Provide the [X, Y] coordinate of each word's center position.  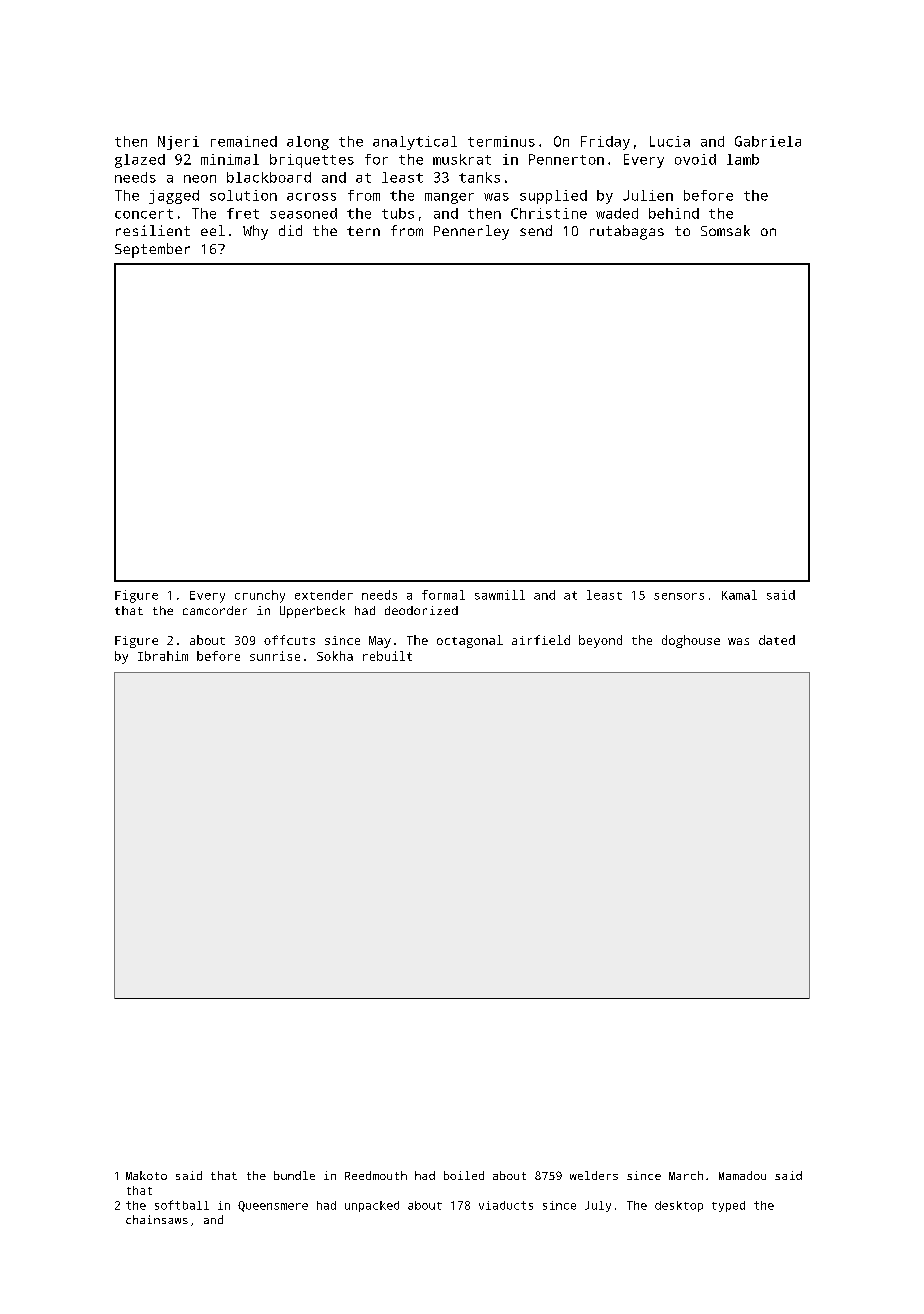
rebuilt [387, 656]
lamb [743, 159]
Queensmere [273, 1206]
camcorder [215, 610]
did [290, 230]
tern [363, 231]
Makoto [146, 1175]
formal [443, 595]
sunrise [275, 656]
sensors [679, 596]
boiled [464, 1175]
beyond [600, 641]
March [686, 1175]
